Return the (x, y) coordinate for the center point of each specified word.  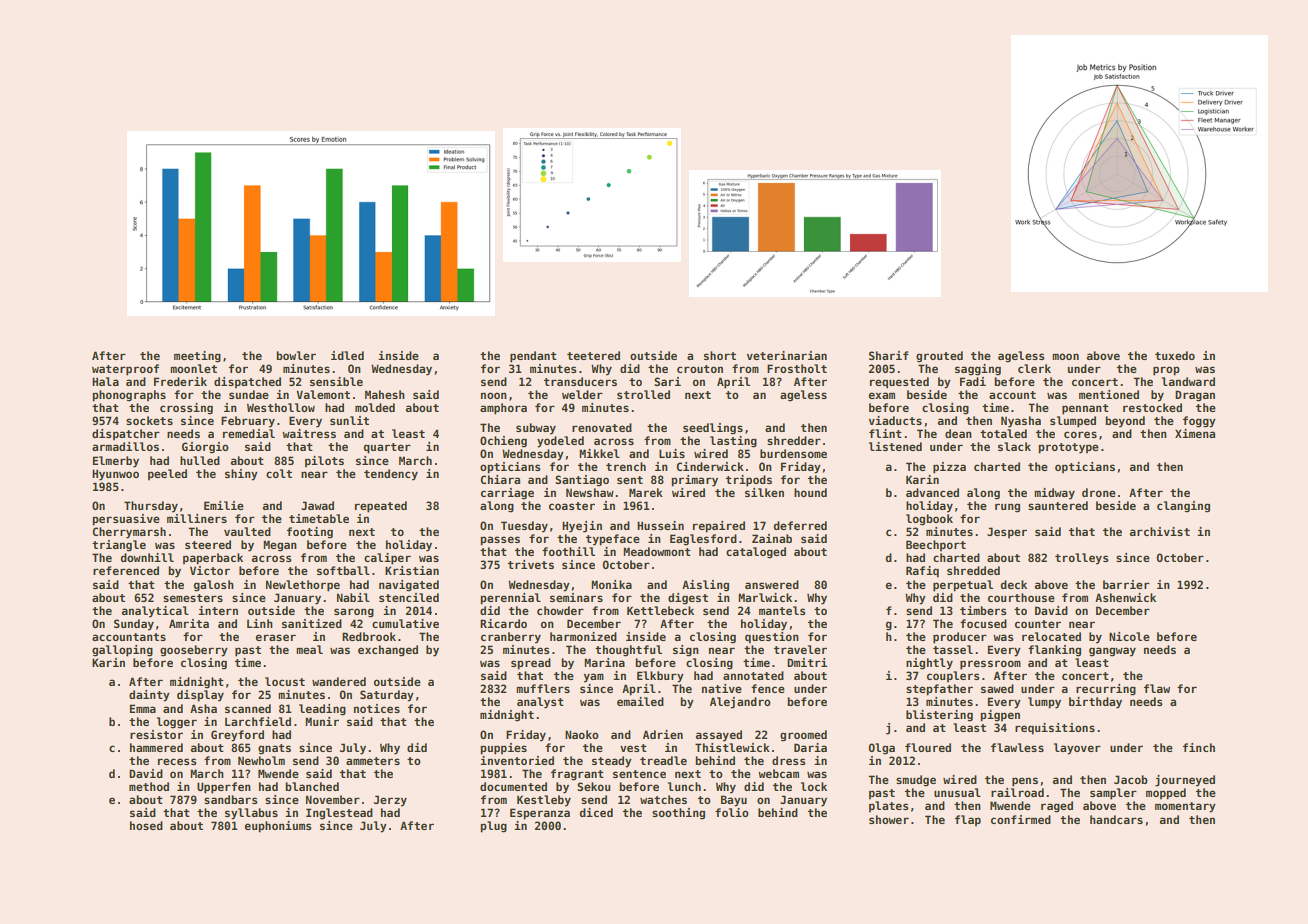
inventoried (517, 760)
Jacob (1131, 779)
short (720, 355)
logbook (929, 520)
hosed (146, 825)
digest (688, 599)
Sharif (889, 355)
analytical (155, 612)
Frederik (180, 381)
